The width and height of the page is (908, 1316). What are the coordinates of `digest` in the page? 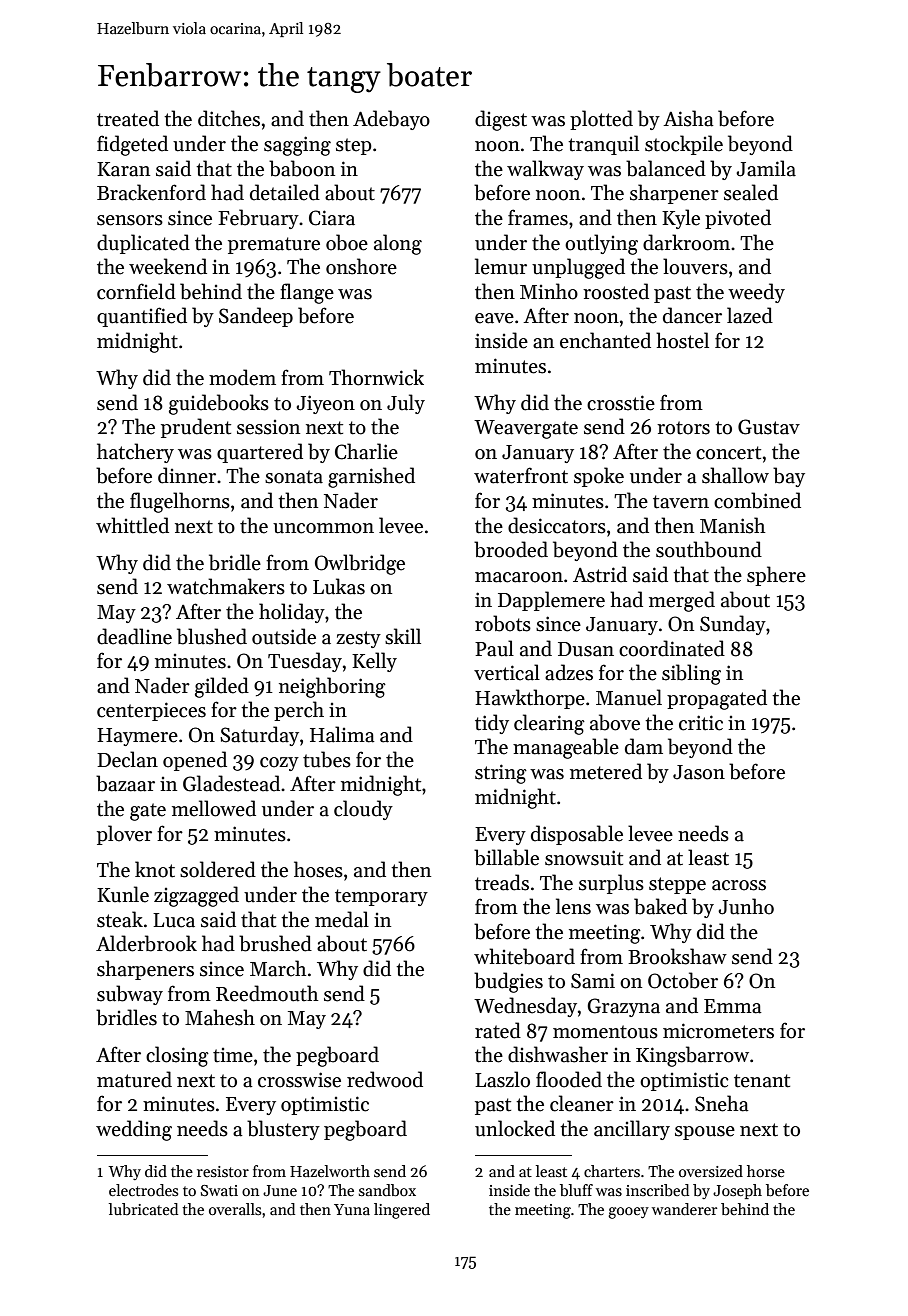 It's located at (501, 120).
